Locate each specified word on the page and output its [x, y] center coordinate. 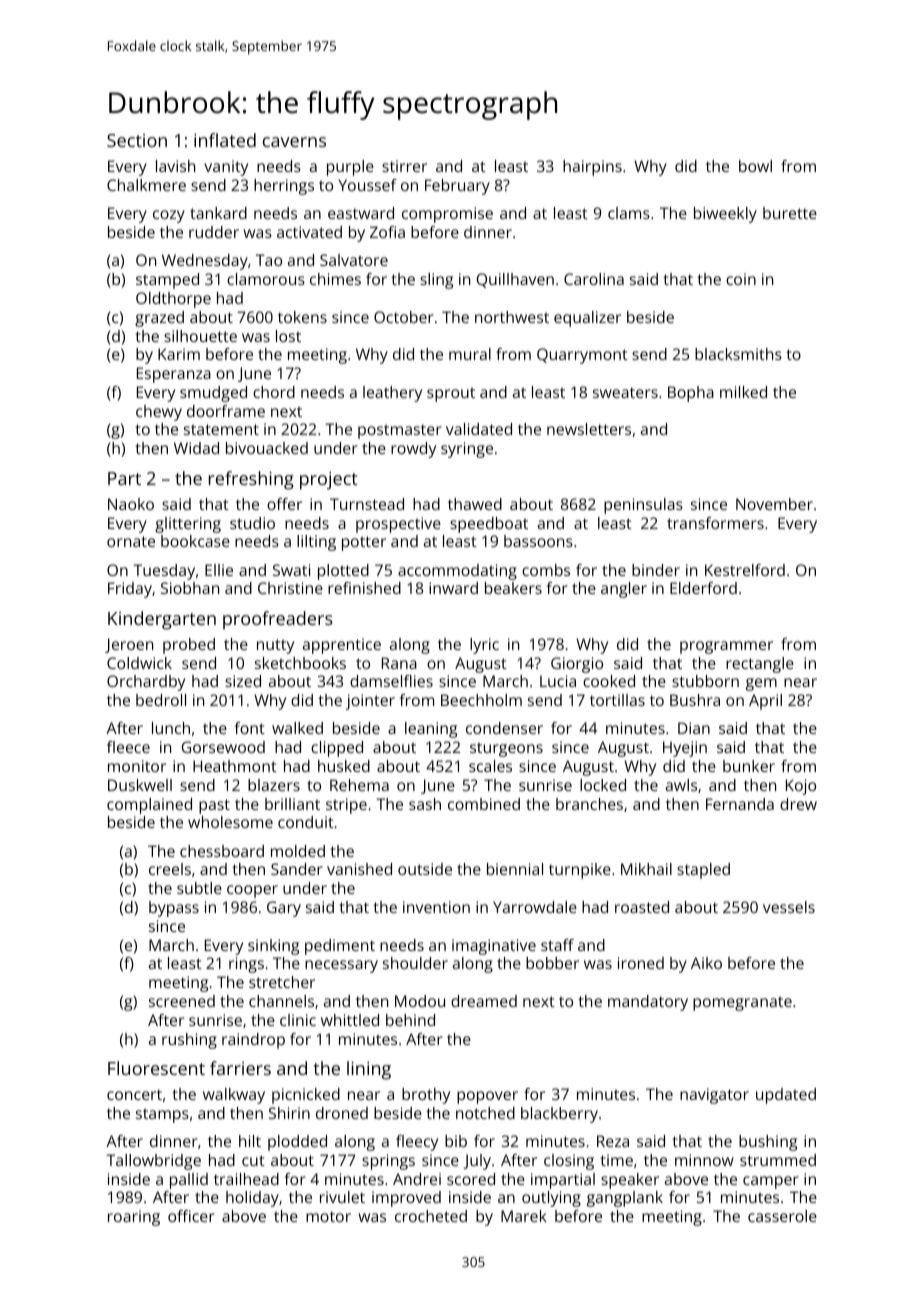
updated [786, 1096]
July [477, 1162]
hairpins [592, 168]
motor [328, 1216]
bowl [755, 166]
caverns [294, 142]
